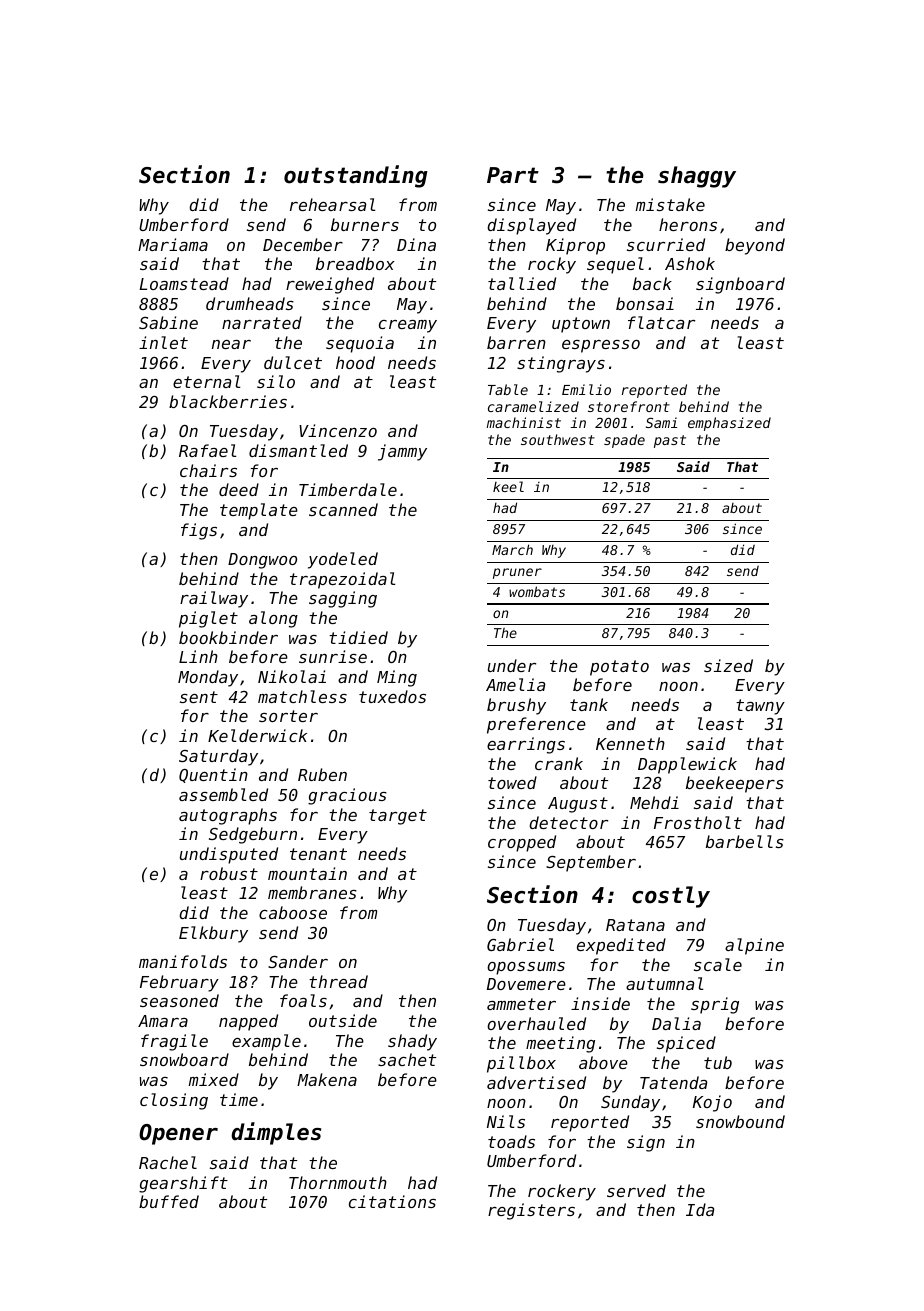 Image resolution: width=924 pixels, height=1311 pixels. What do you see at coordinates (619, 668) in the image?
I see `potato` at bounding box center [619, 668].
